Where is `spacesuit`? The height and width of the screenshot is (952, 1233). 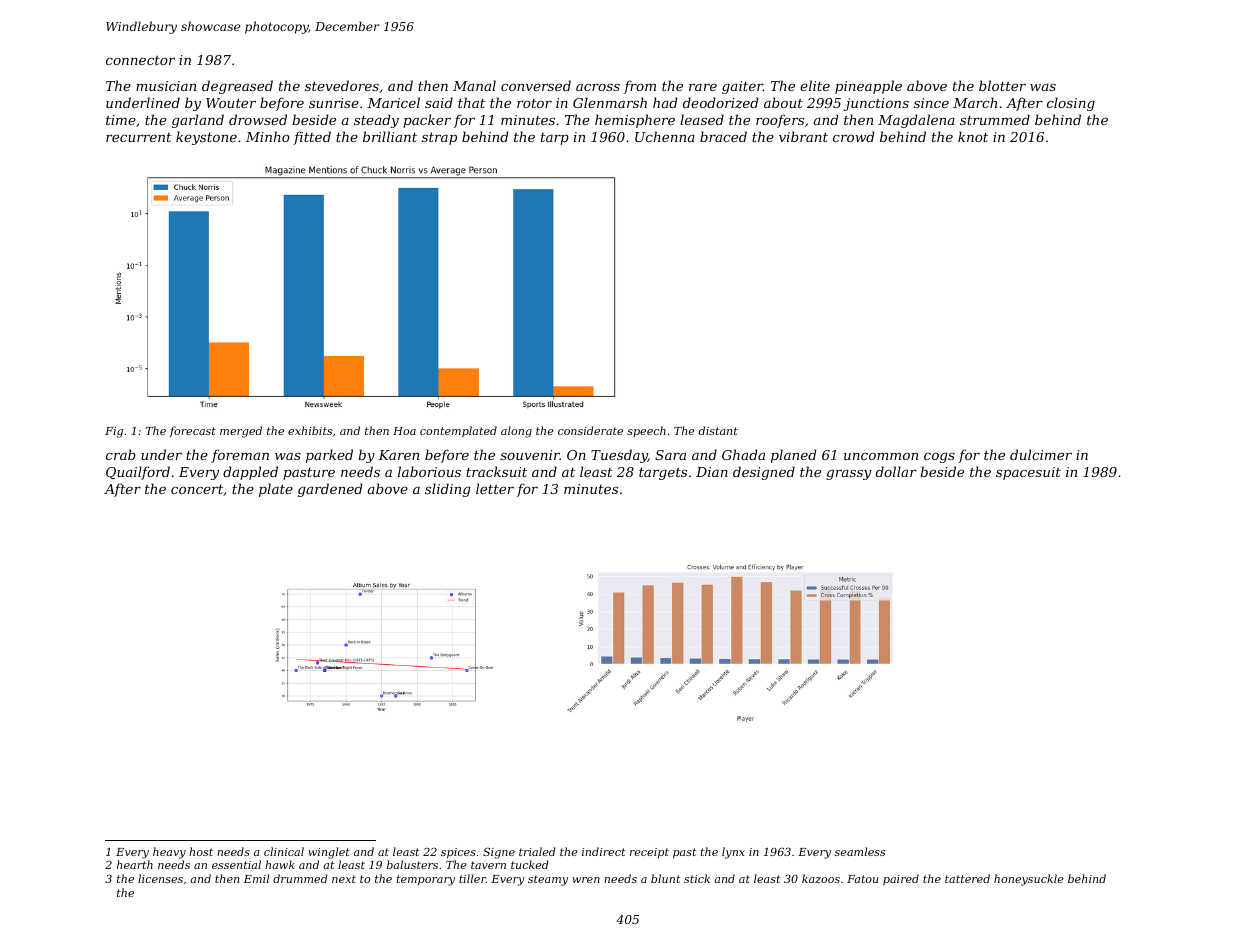
spacesuit is located at coordinates (1028, 473).
